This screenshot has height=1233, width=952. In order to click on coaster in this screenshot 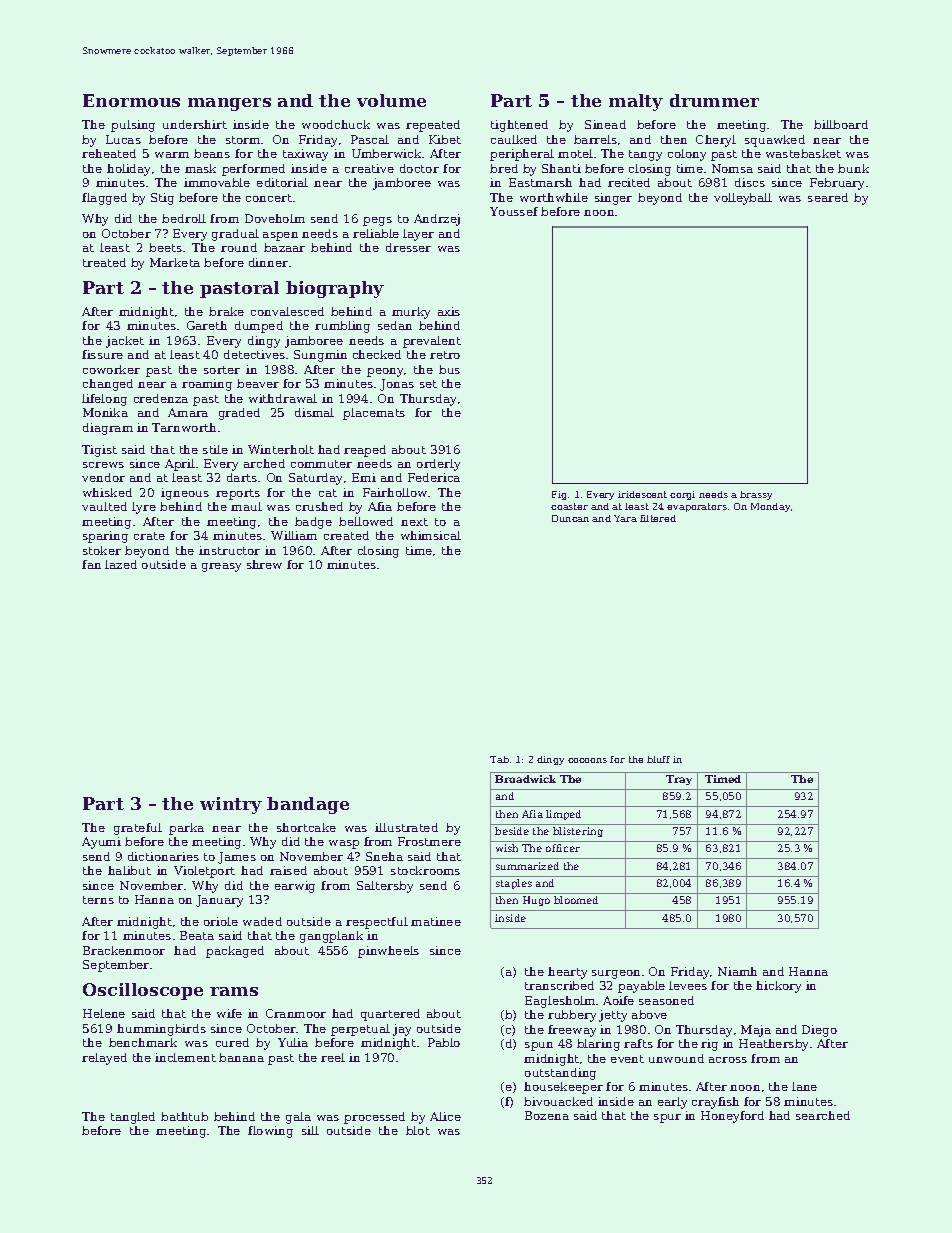, I will do `click(569, 506)`.
